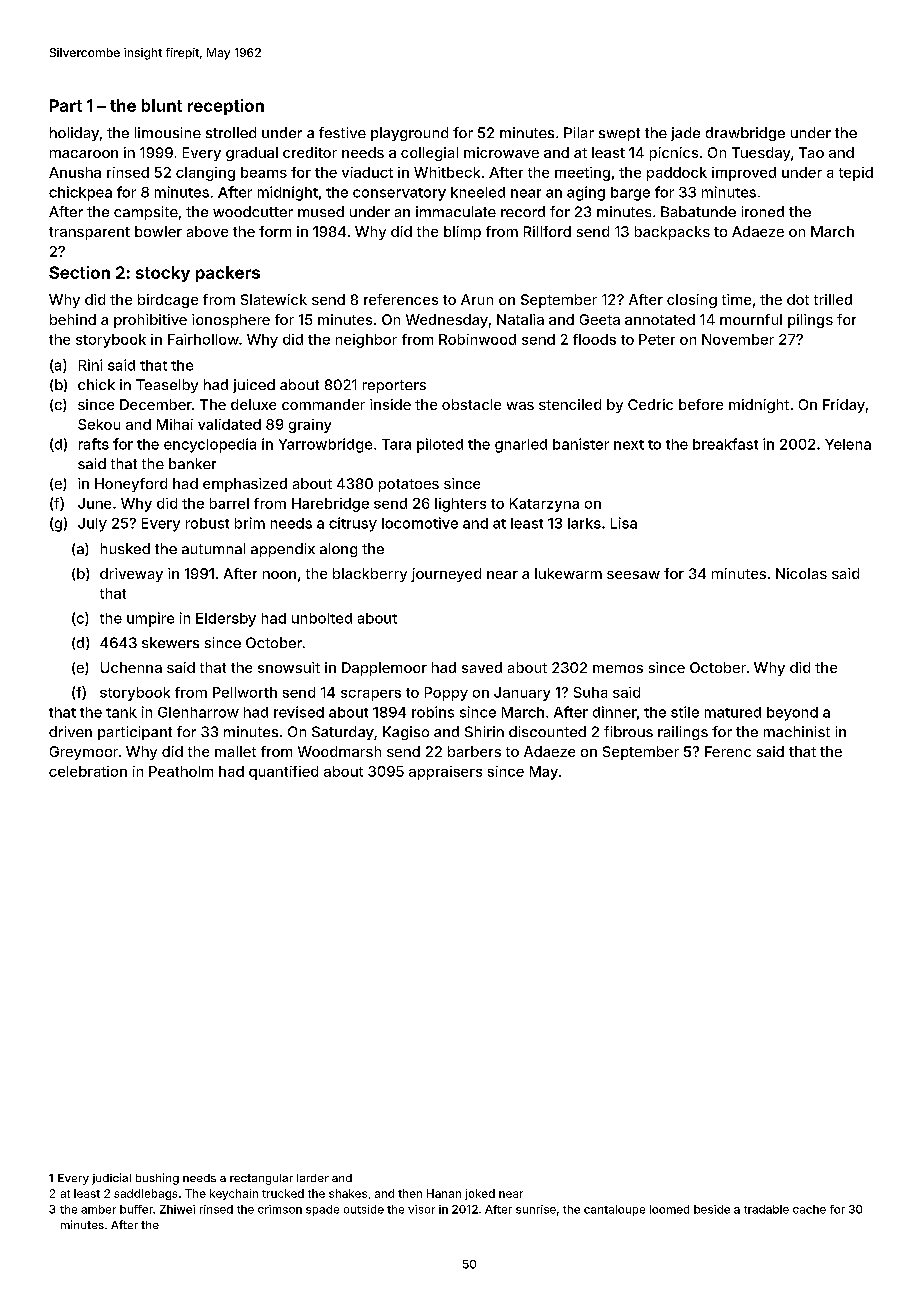  I want to click on appraisers, so click(445, 773).
